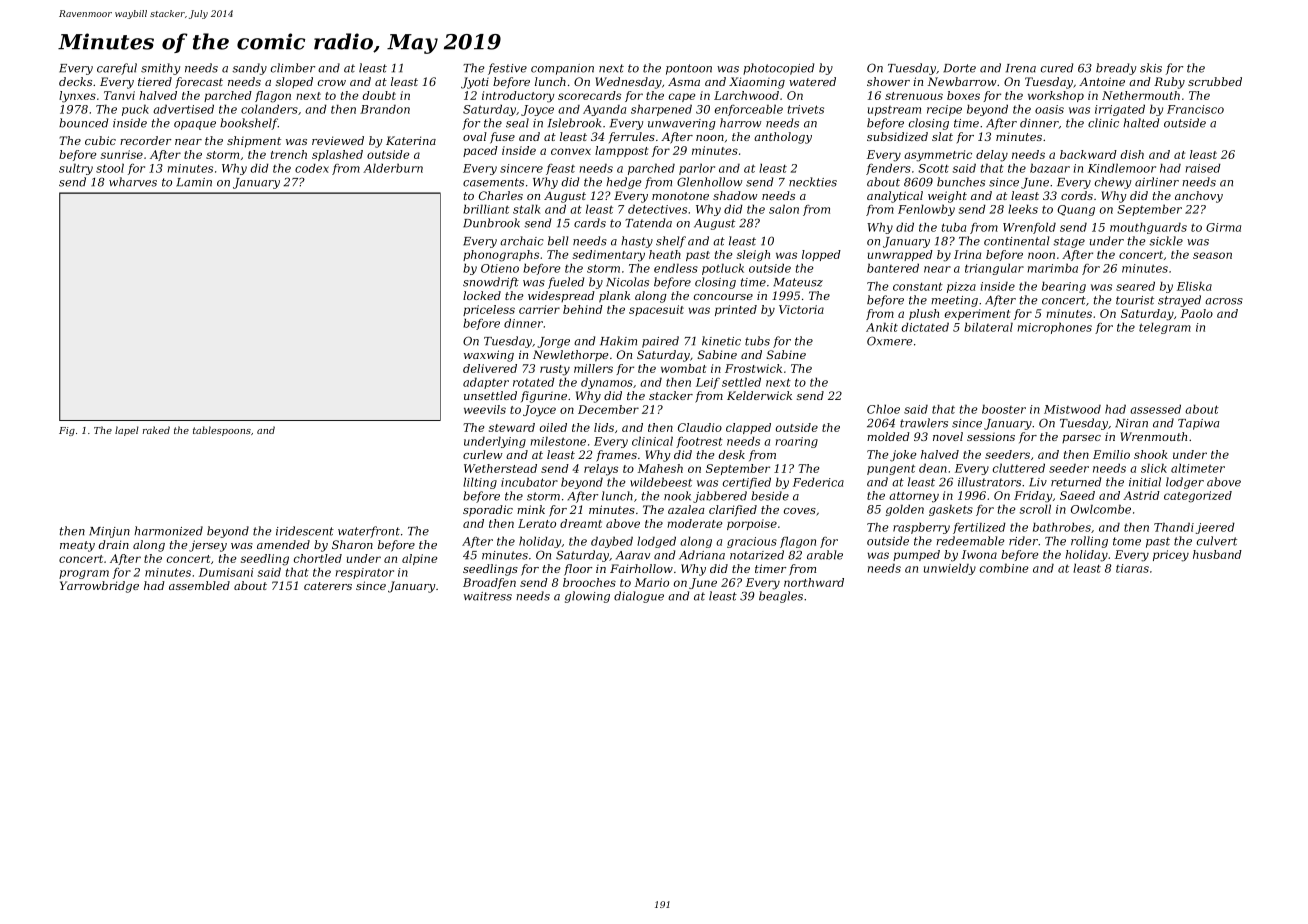 The height and width of the screenshot is (924, 1308). What do you see at coordinates (328, 586) in the screenshot?
I see `caterers` at bounding box center [328, 586].
